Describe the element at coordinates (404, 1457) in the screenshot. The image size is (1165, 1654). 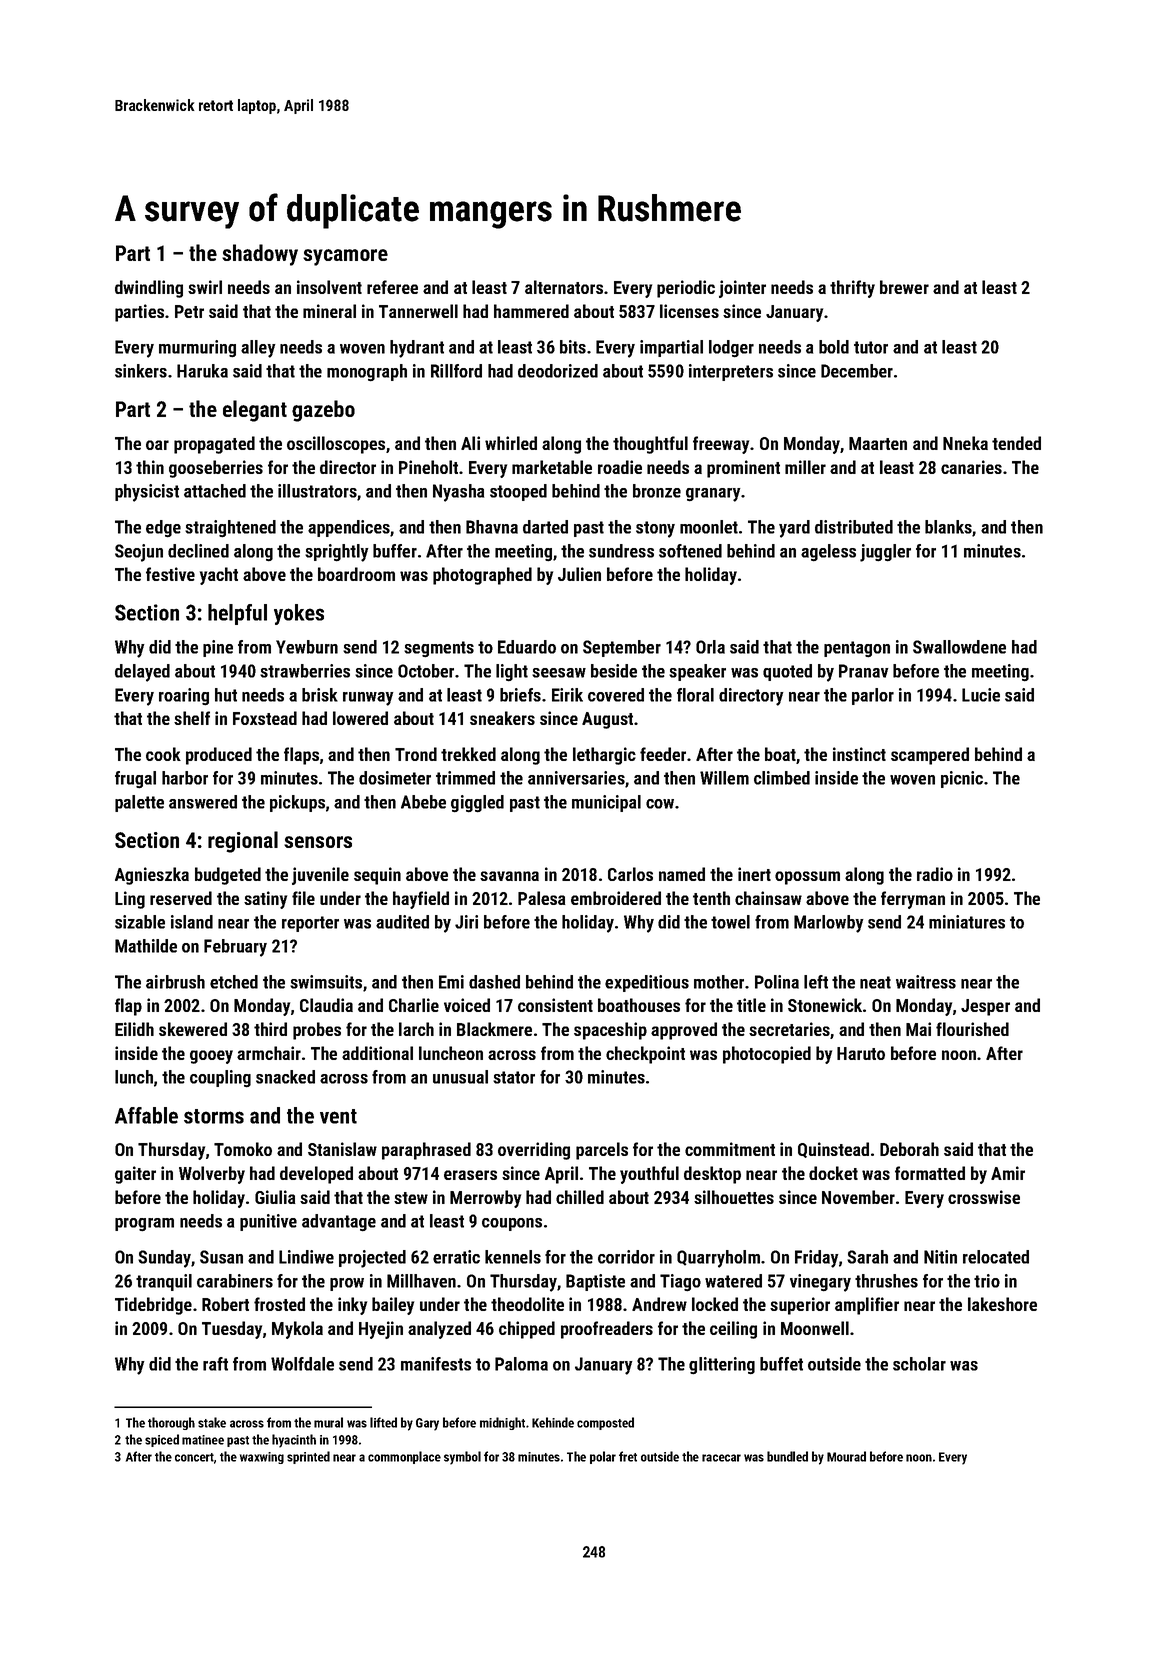
I see `commonplace` at that location.
